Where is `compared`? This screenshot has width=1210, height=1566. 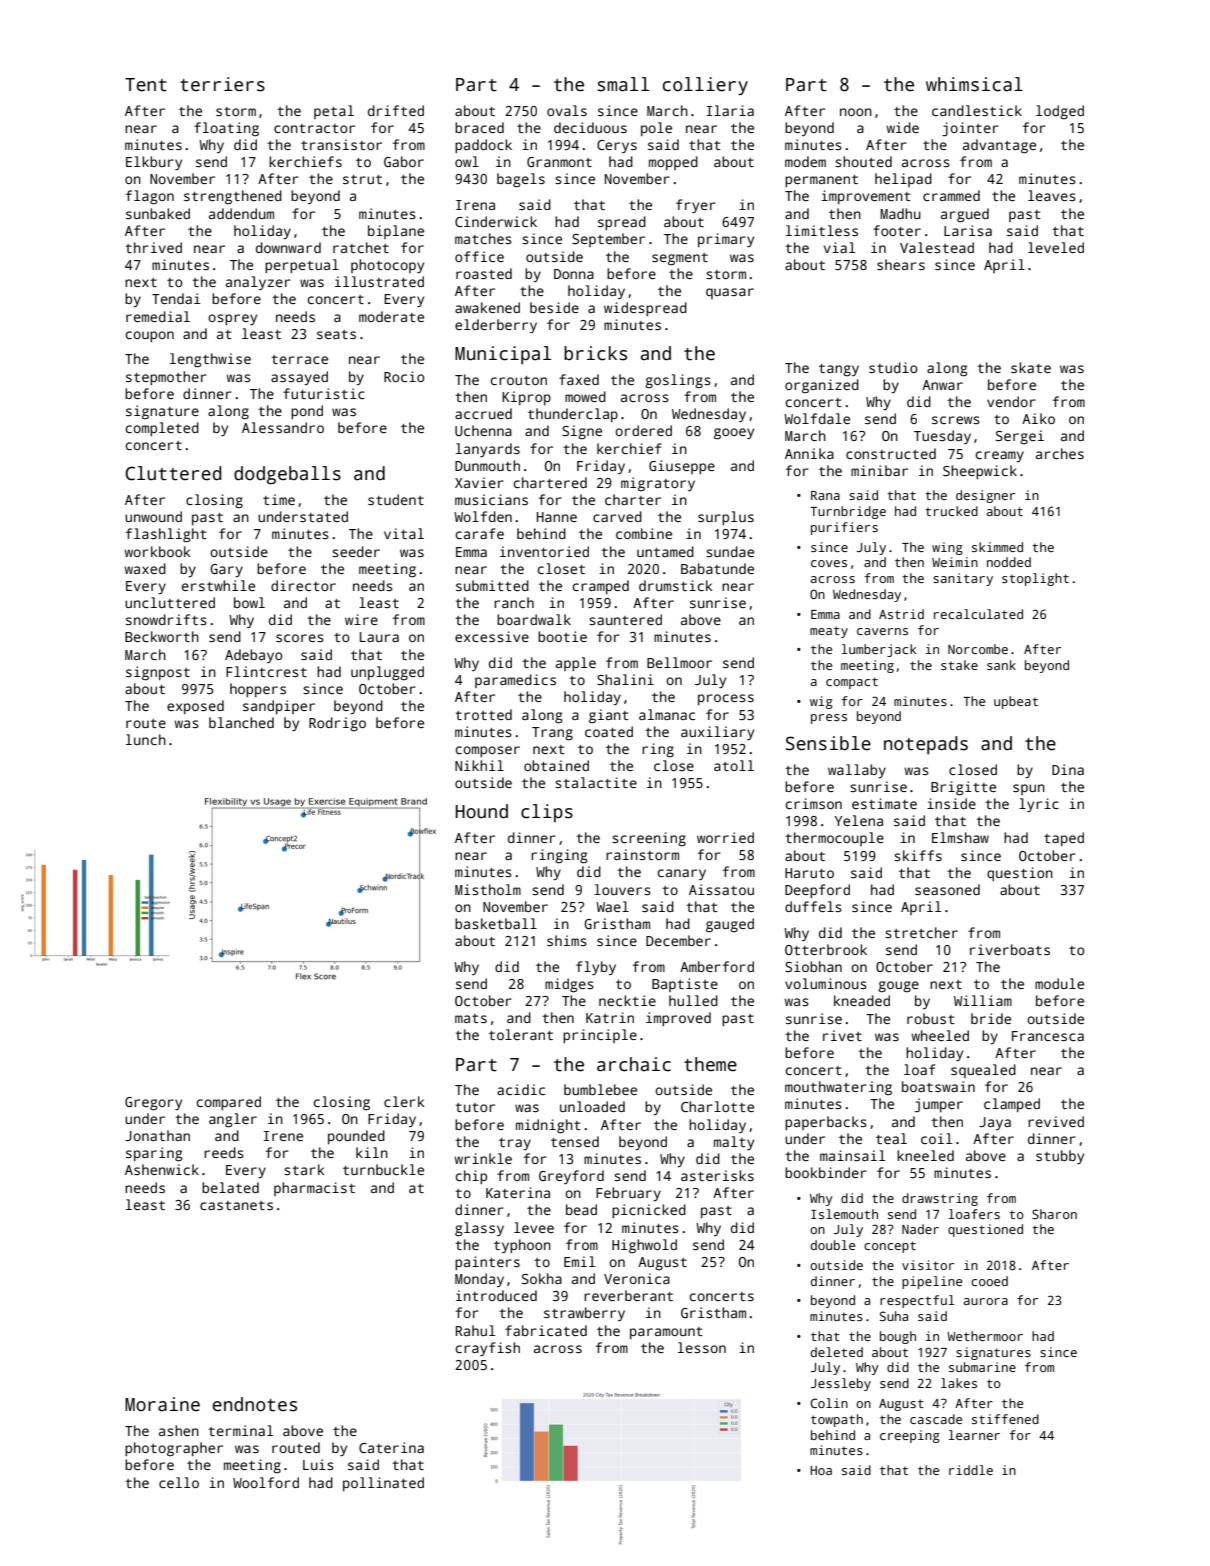
compared is located at coordinates (228, 1103).
